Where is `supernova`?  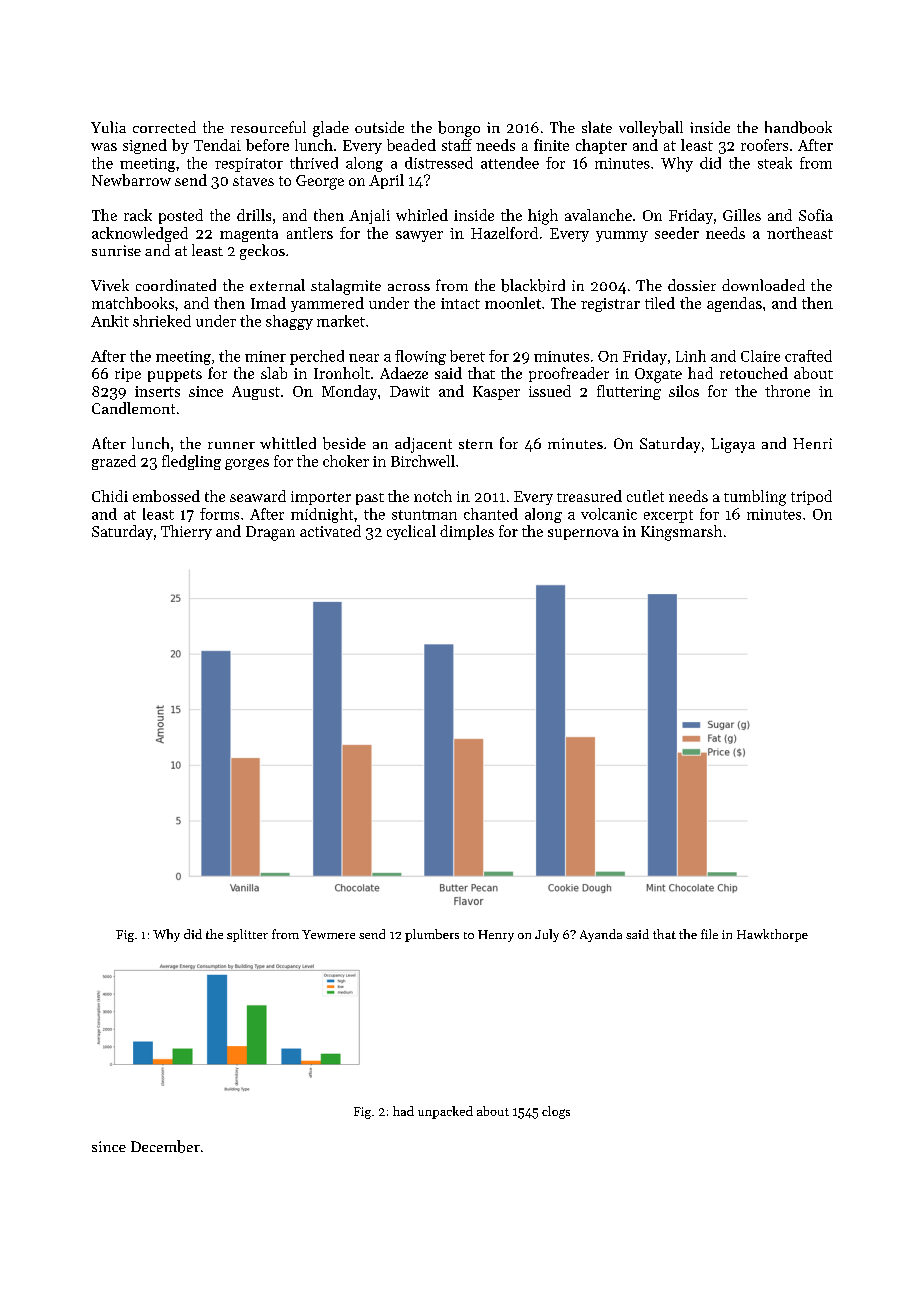
supernova is located at coordinates (583, 534).
